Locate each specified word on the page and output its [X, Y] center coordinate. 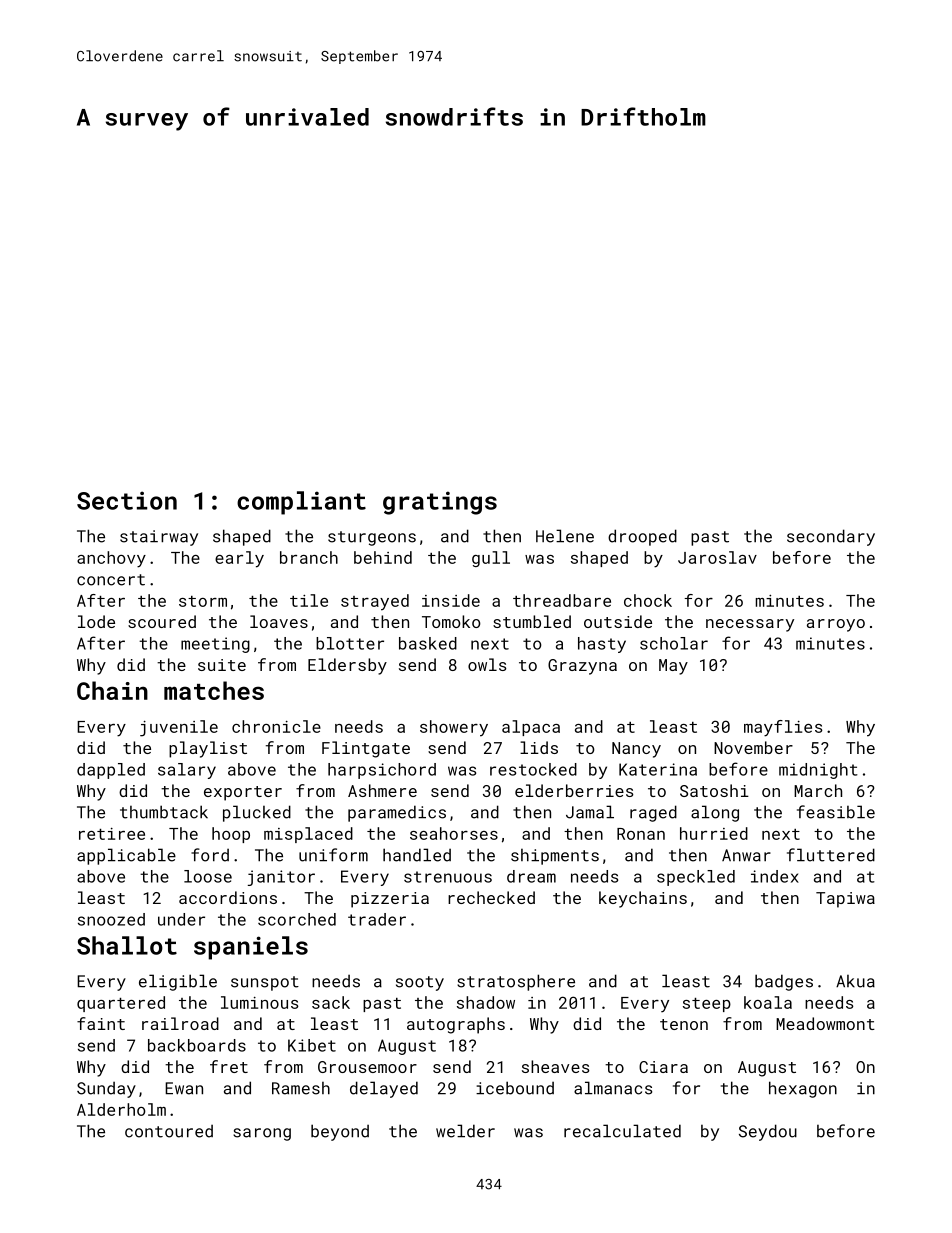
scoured [162, 621]
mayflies [783, 728]
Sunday [106, 1089]
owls [487, 664]
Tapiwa [845, 900]
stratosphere [516, 982]
